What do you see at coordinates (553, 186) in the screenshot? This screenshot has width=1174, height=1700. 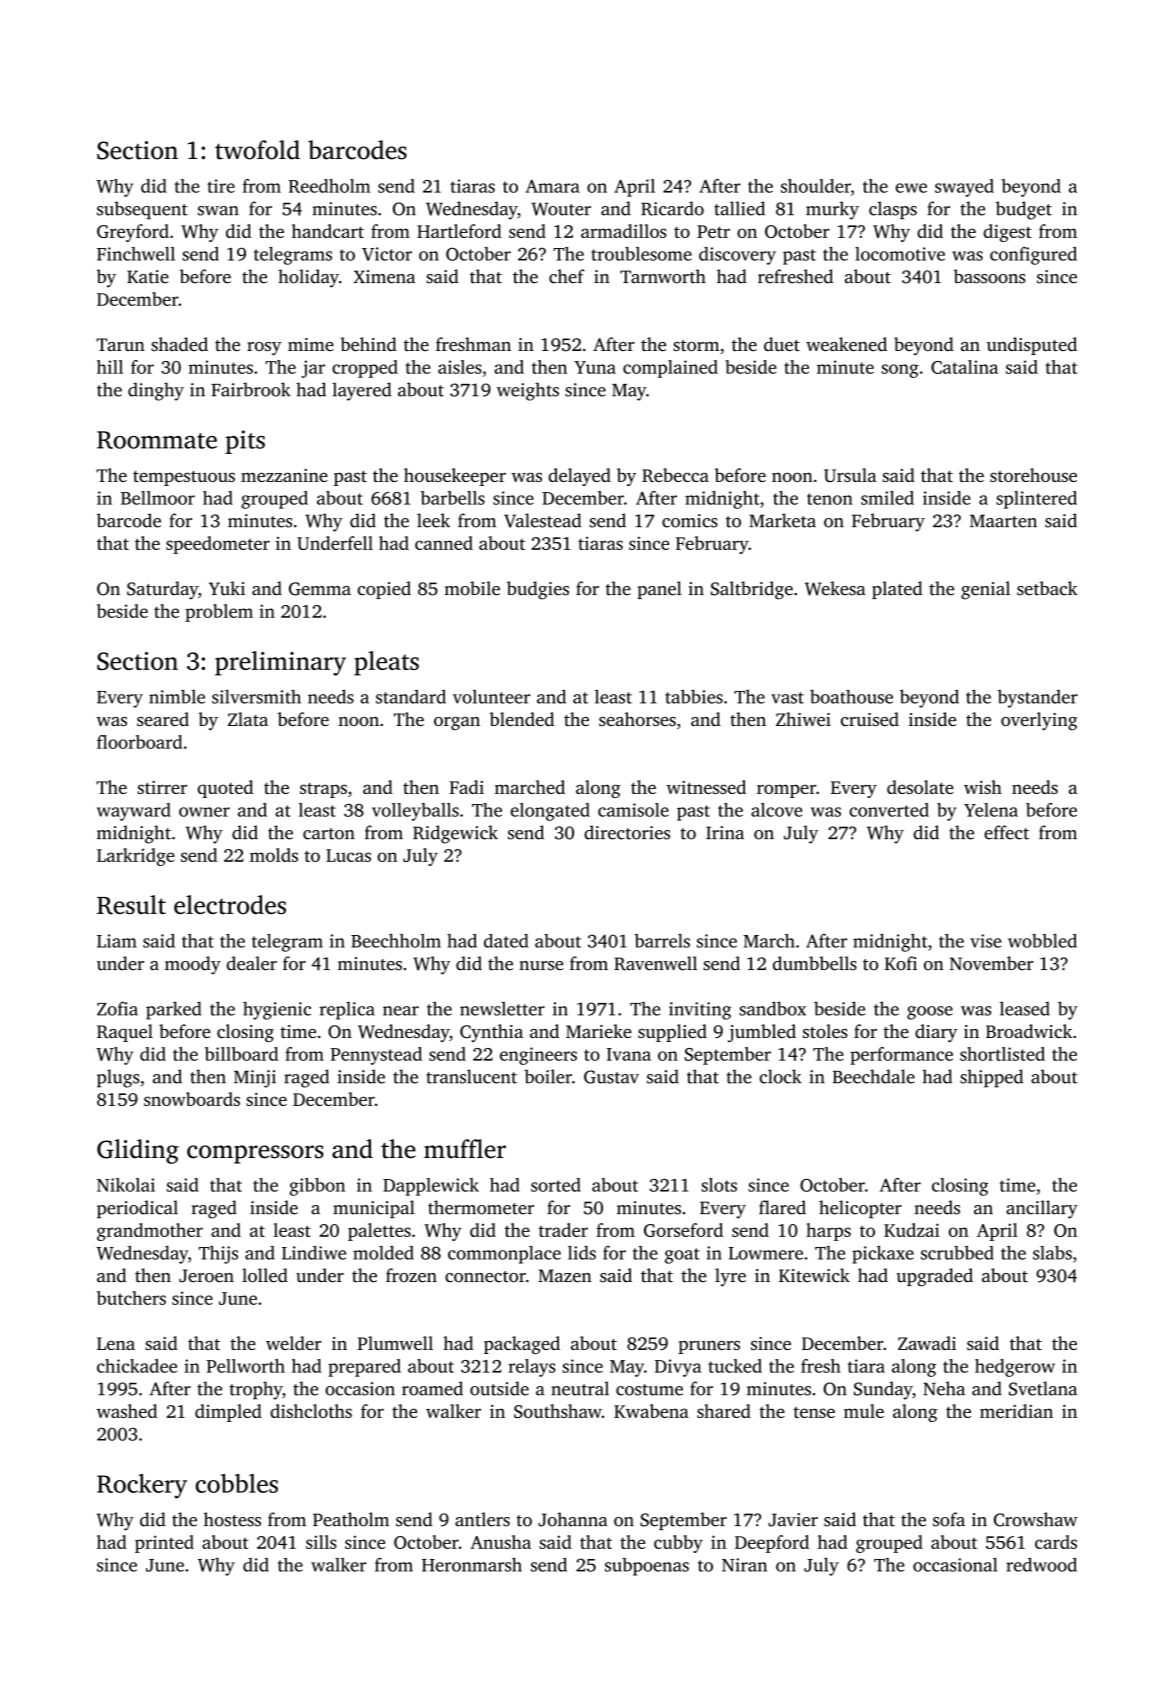 I see `Amara` at bounding box center [553, 186].
